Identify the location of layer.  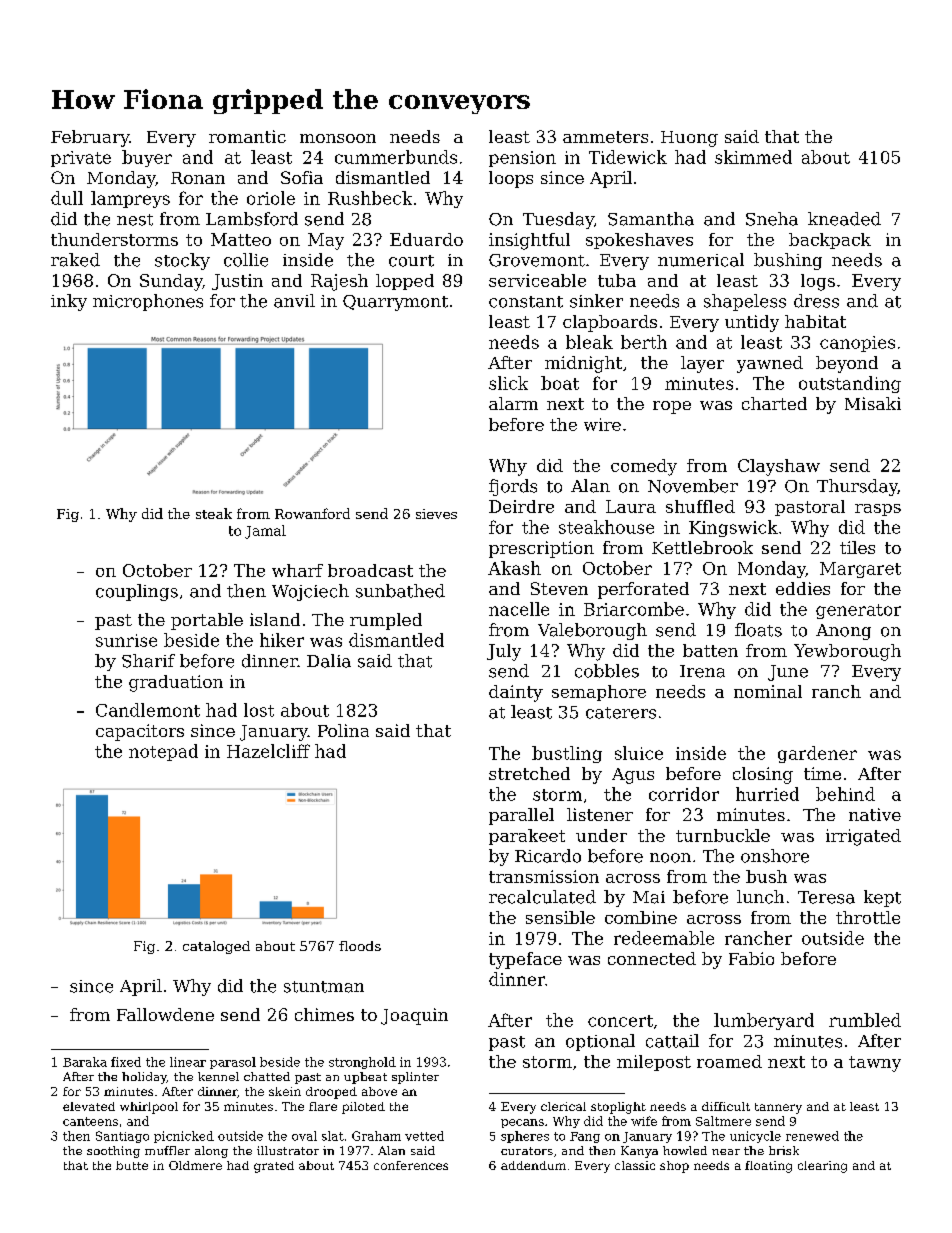
(702, 364).
